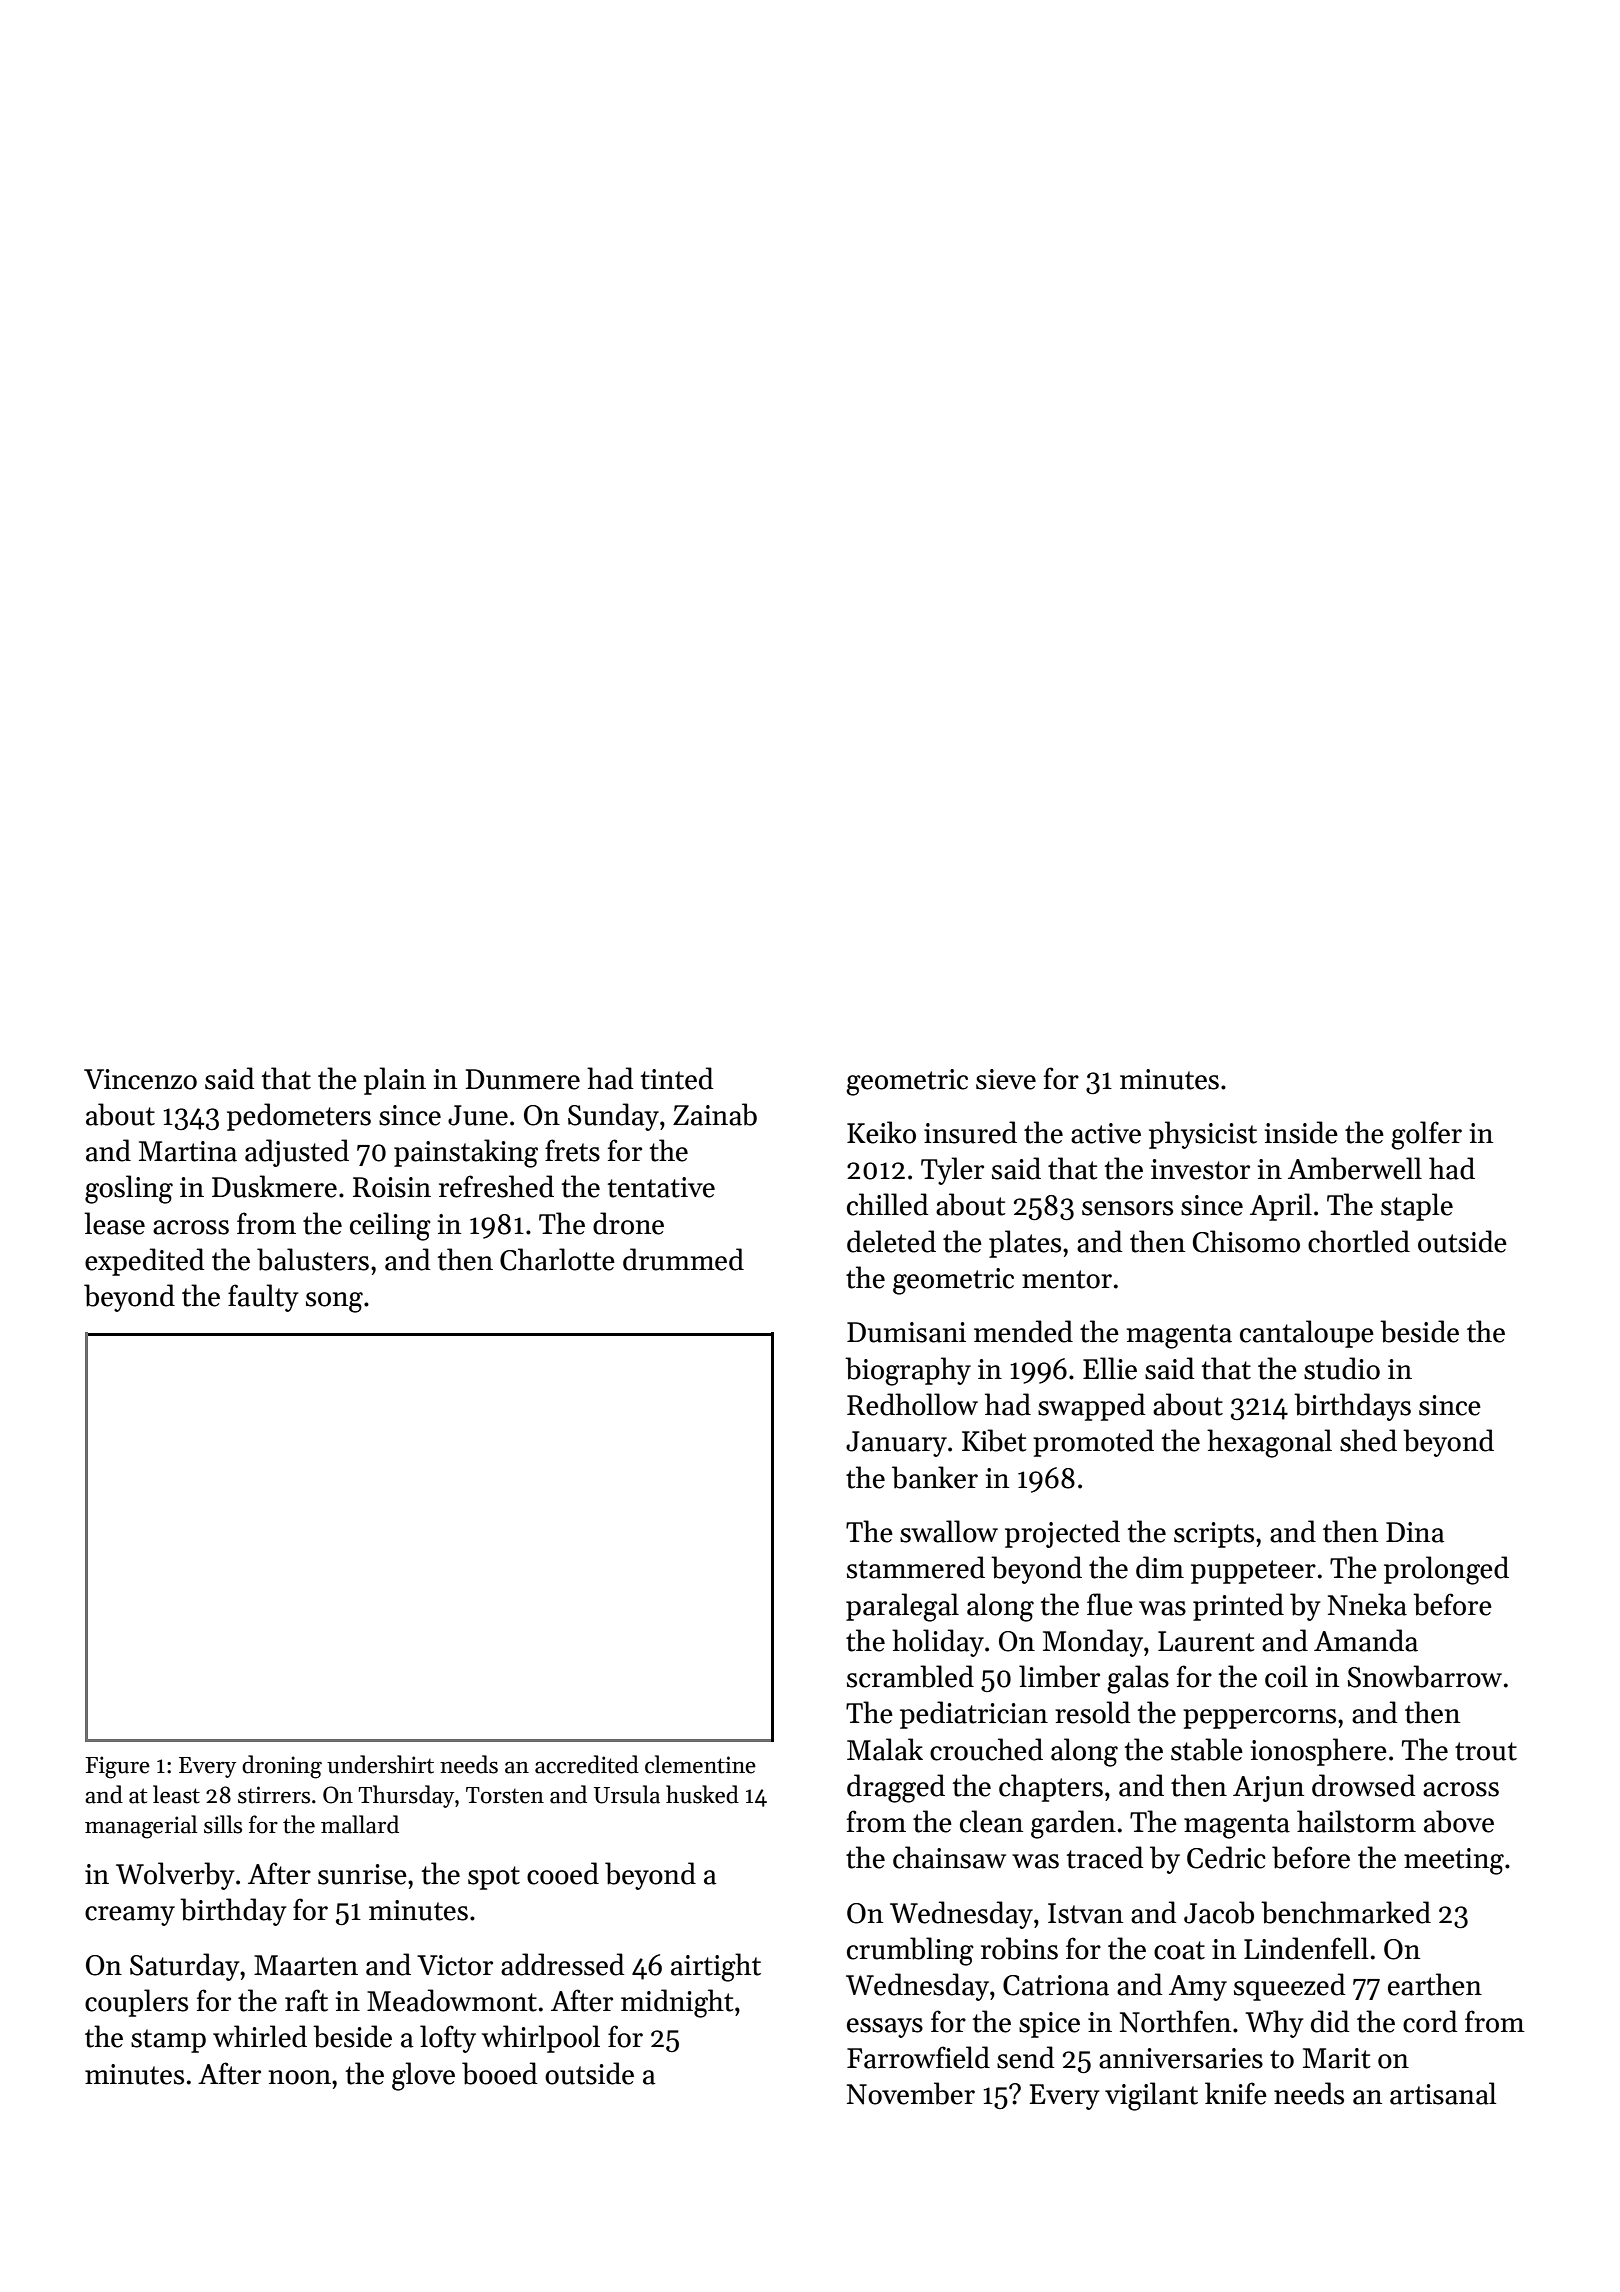  What do you see at coordinates (902, 1607) in the screenshot?
I see `paralegal` at bounding box center [902, 1607].
